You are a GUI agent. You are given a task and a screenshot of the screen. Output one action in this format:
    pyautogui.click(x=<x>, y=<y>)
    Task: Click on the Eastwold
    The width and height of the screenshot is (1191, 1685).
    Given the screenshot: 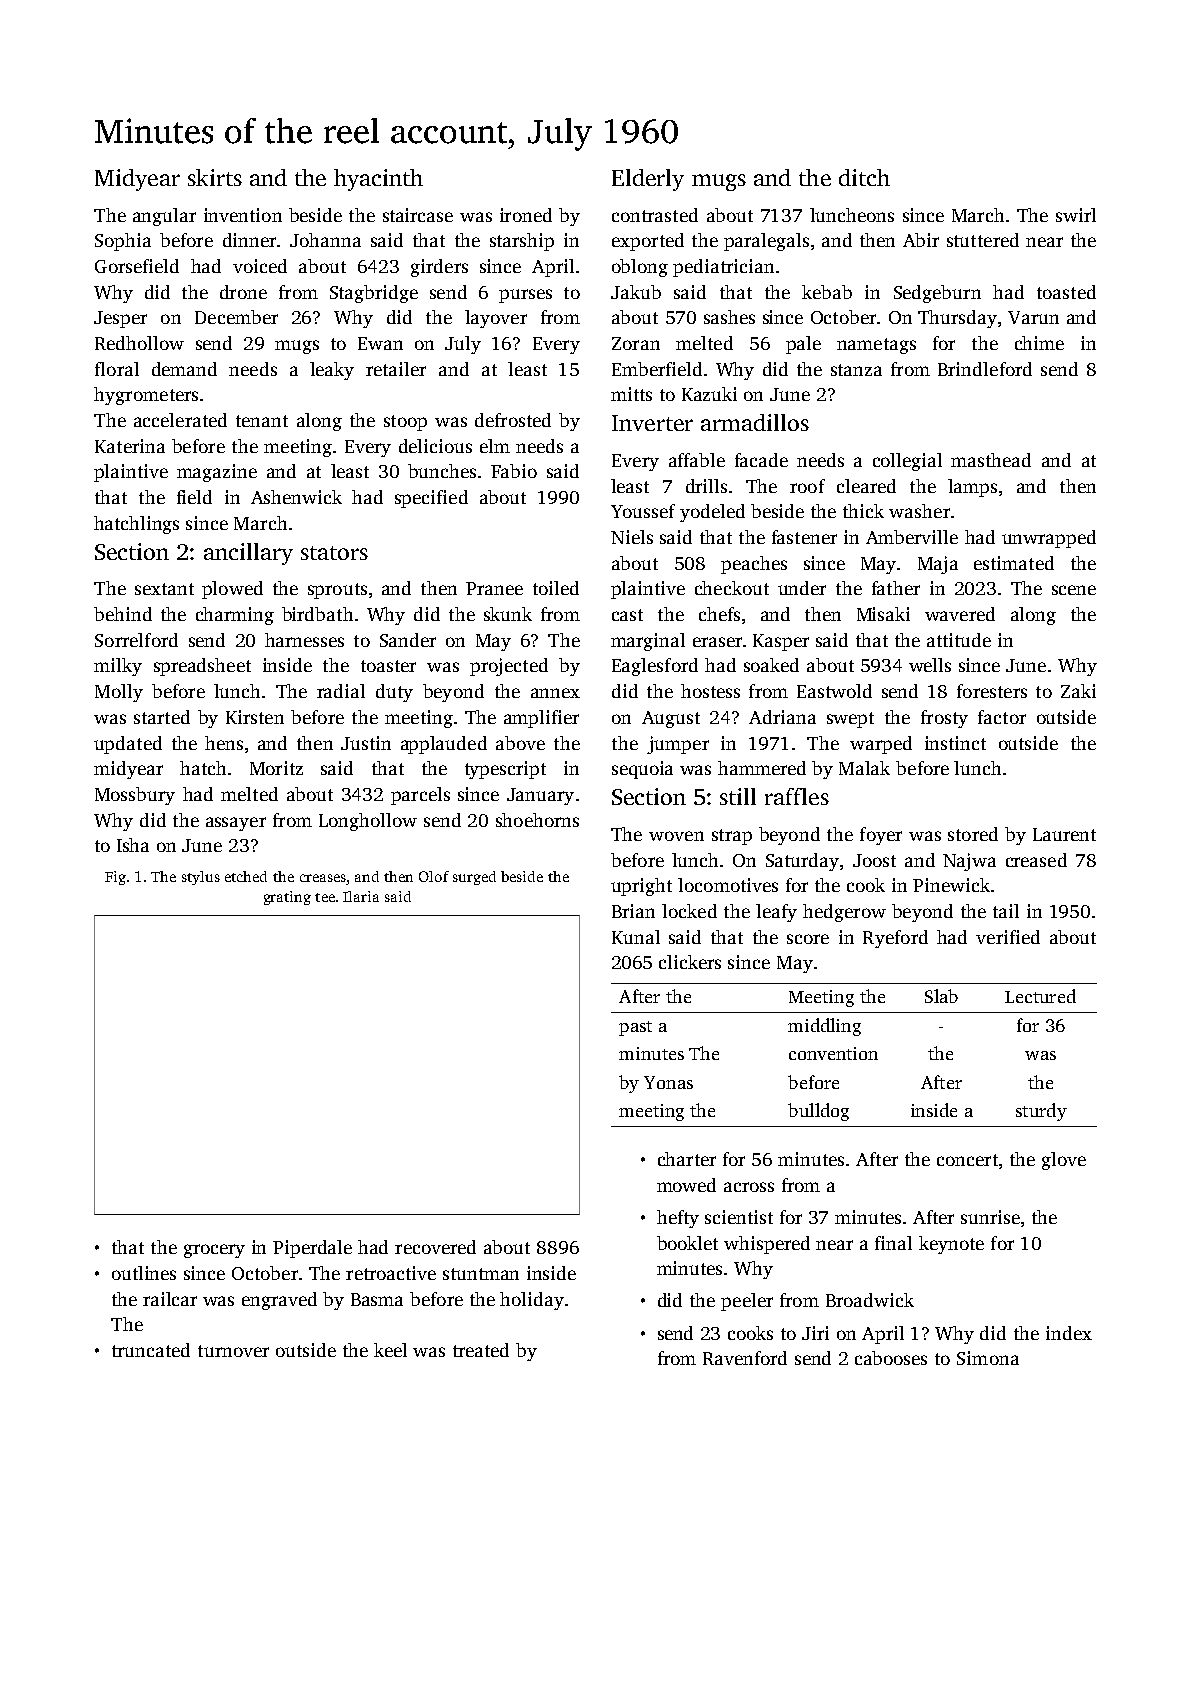 What is the action you would take?
    pyautogui.click(x=834, y=691)
